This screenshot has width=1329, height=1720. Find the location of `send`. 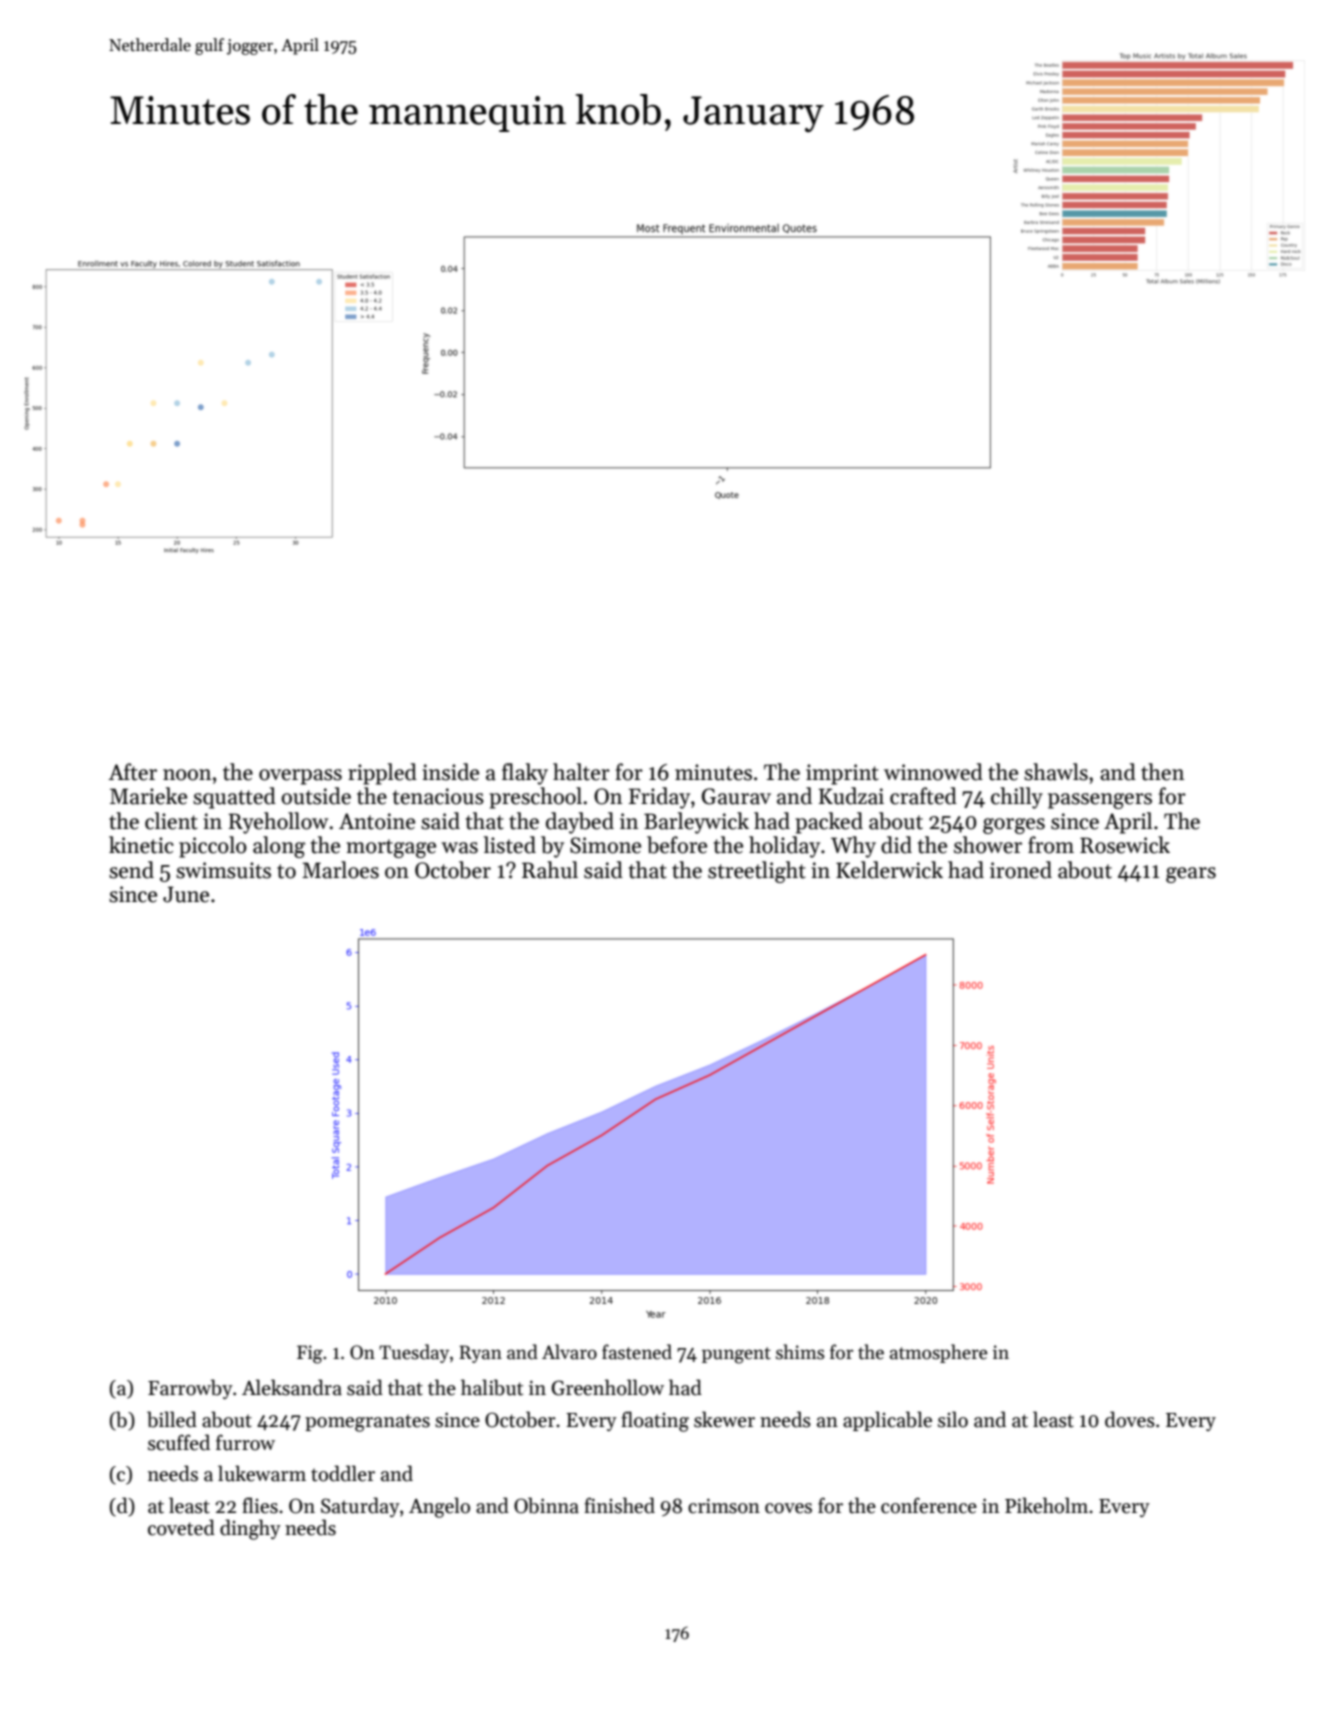

send is located at coordinates (131, 870).
